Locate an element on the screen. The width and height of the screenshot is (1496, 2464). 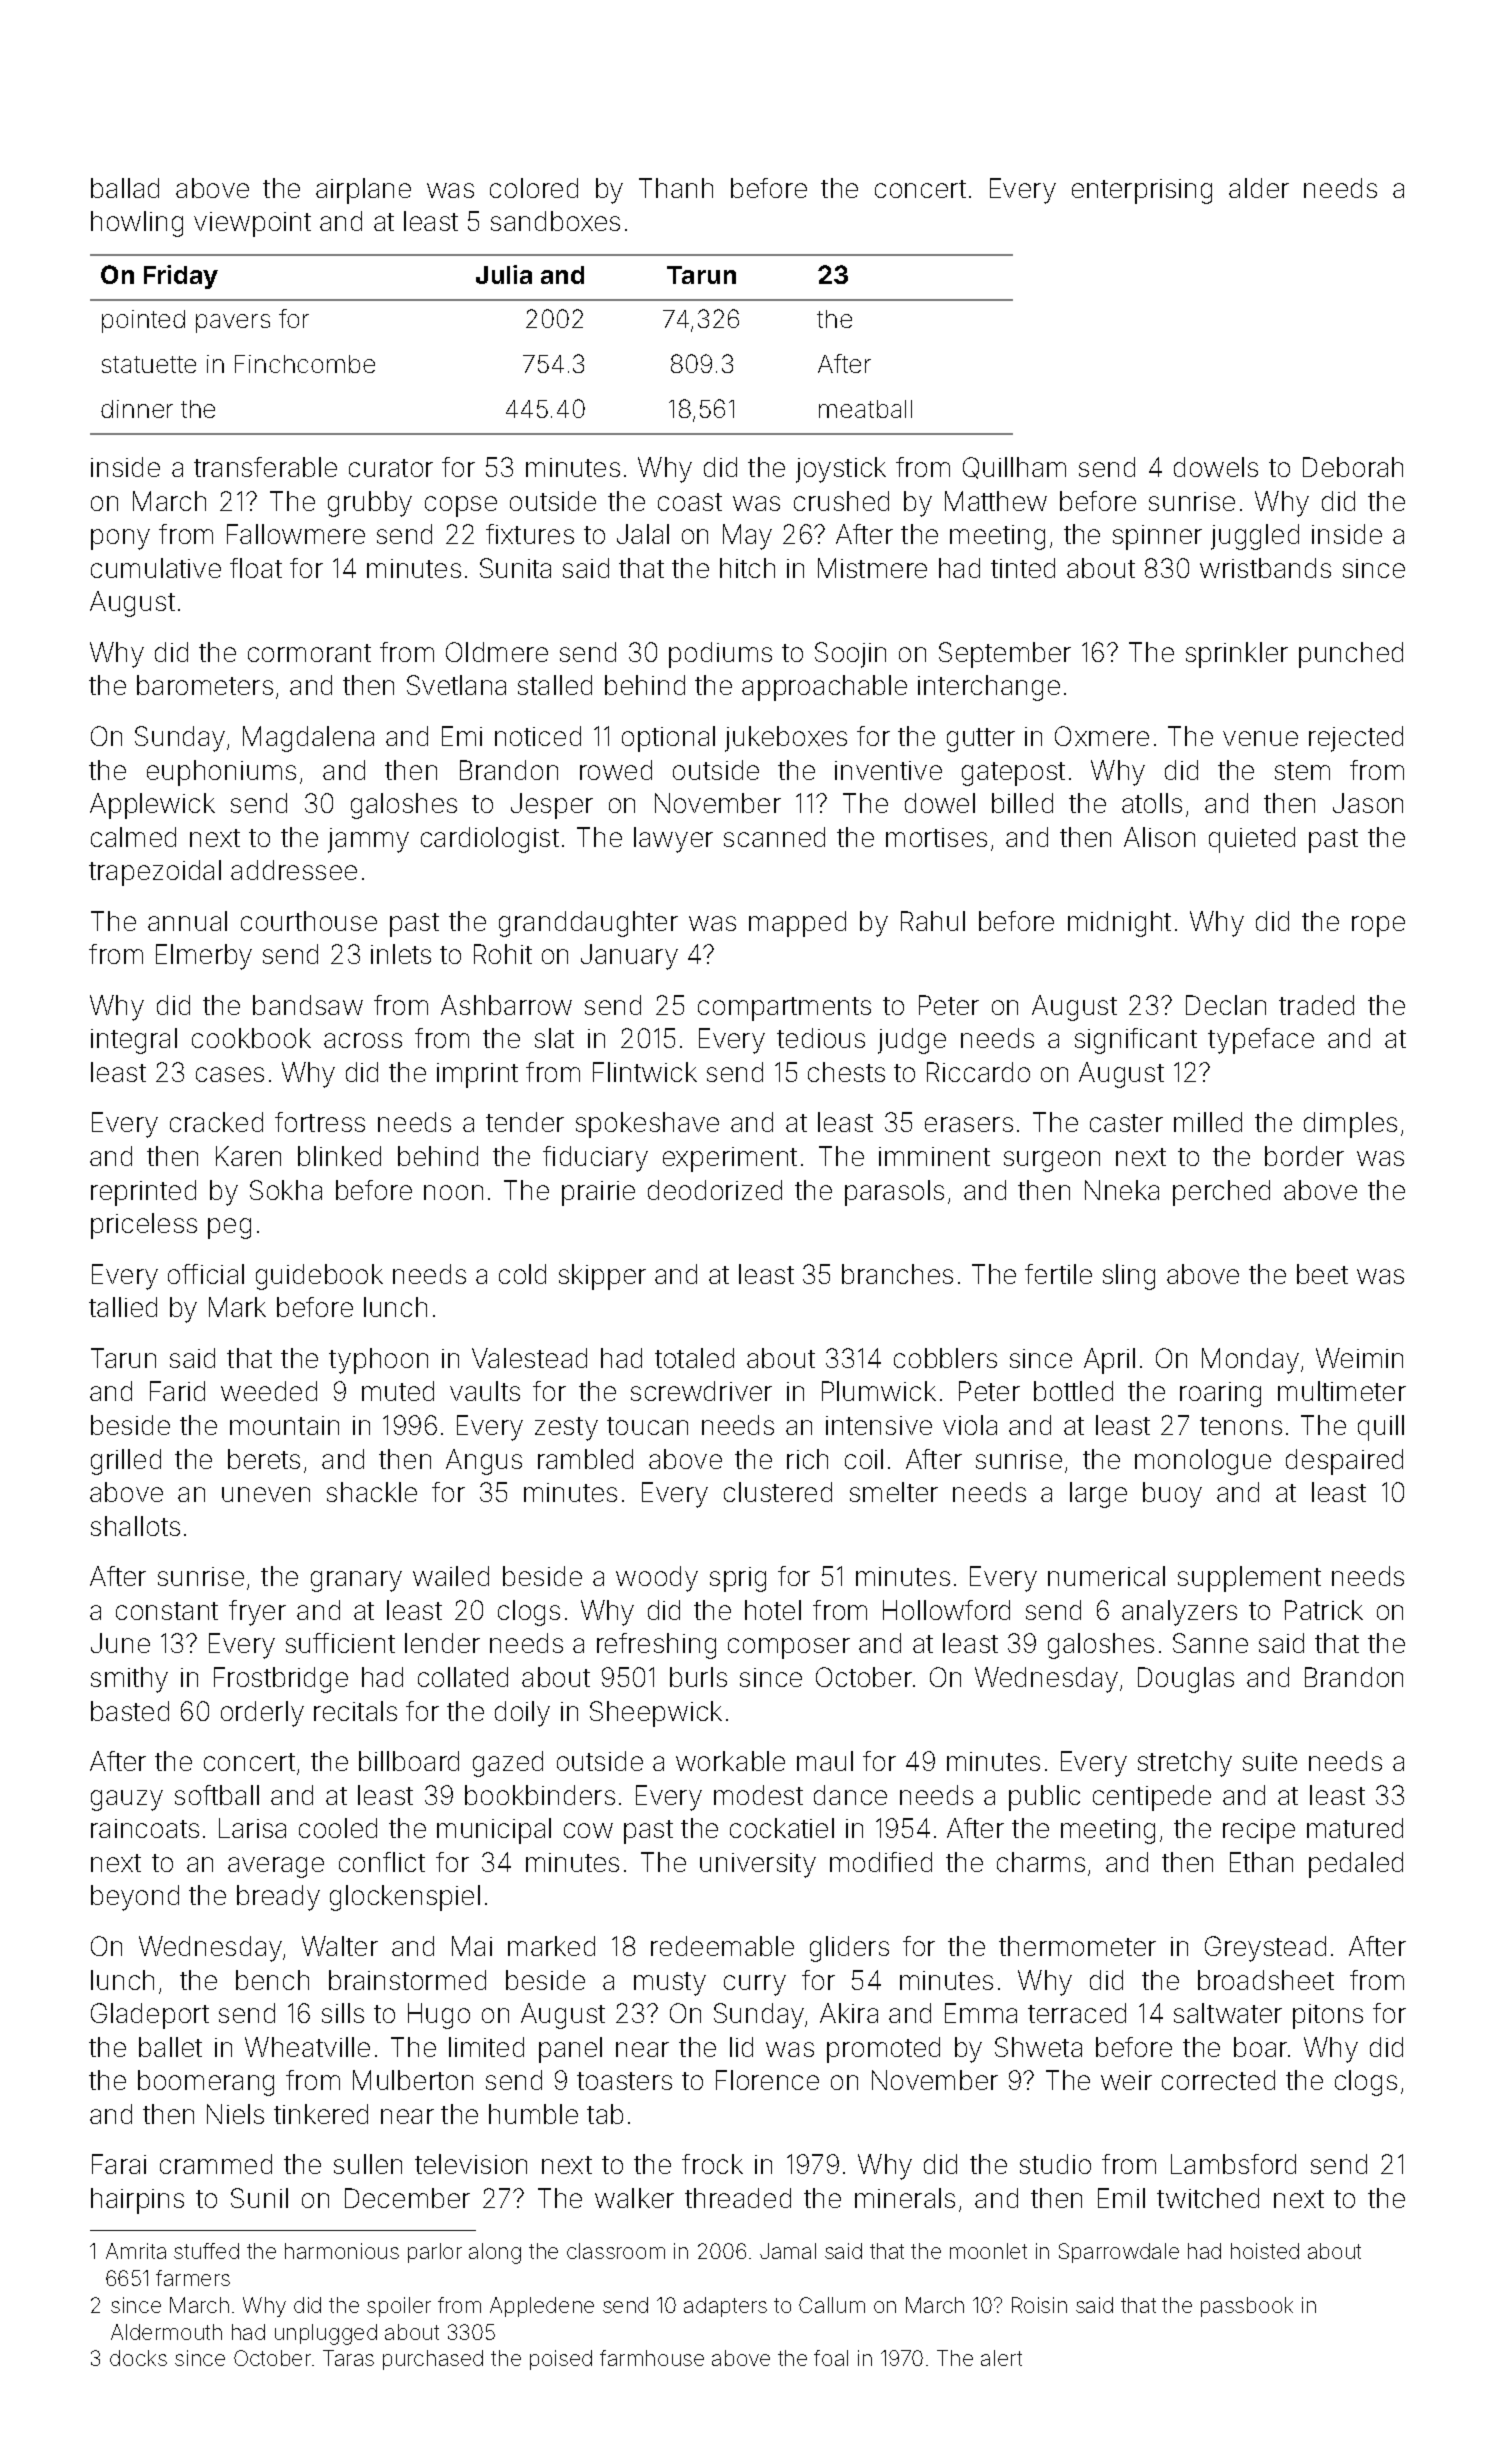
recipe is located at coordinates (1259, 1831).
